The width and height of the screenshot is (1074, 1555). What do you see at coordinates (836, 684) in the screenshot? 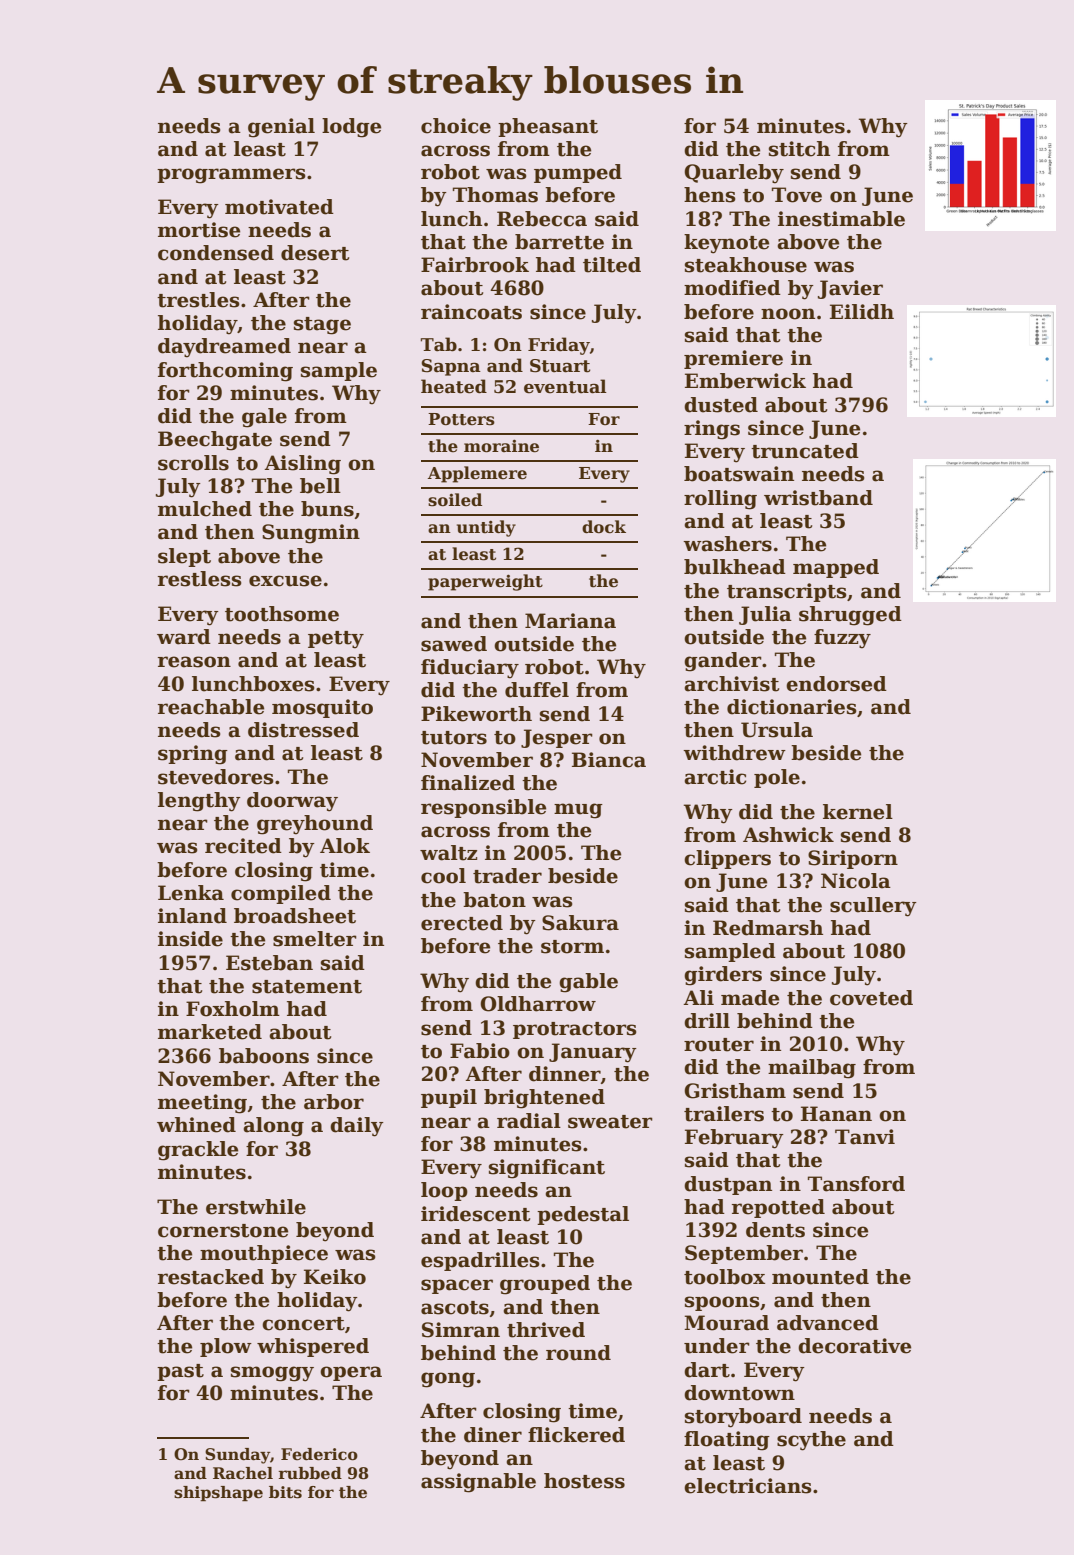
I see `endorsed` at bounding box center [836, 684].
